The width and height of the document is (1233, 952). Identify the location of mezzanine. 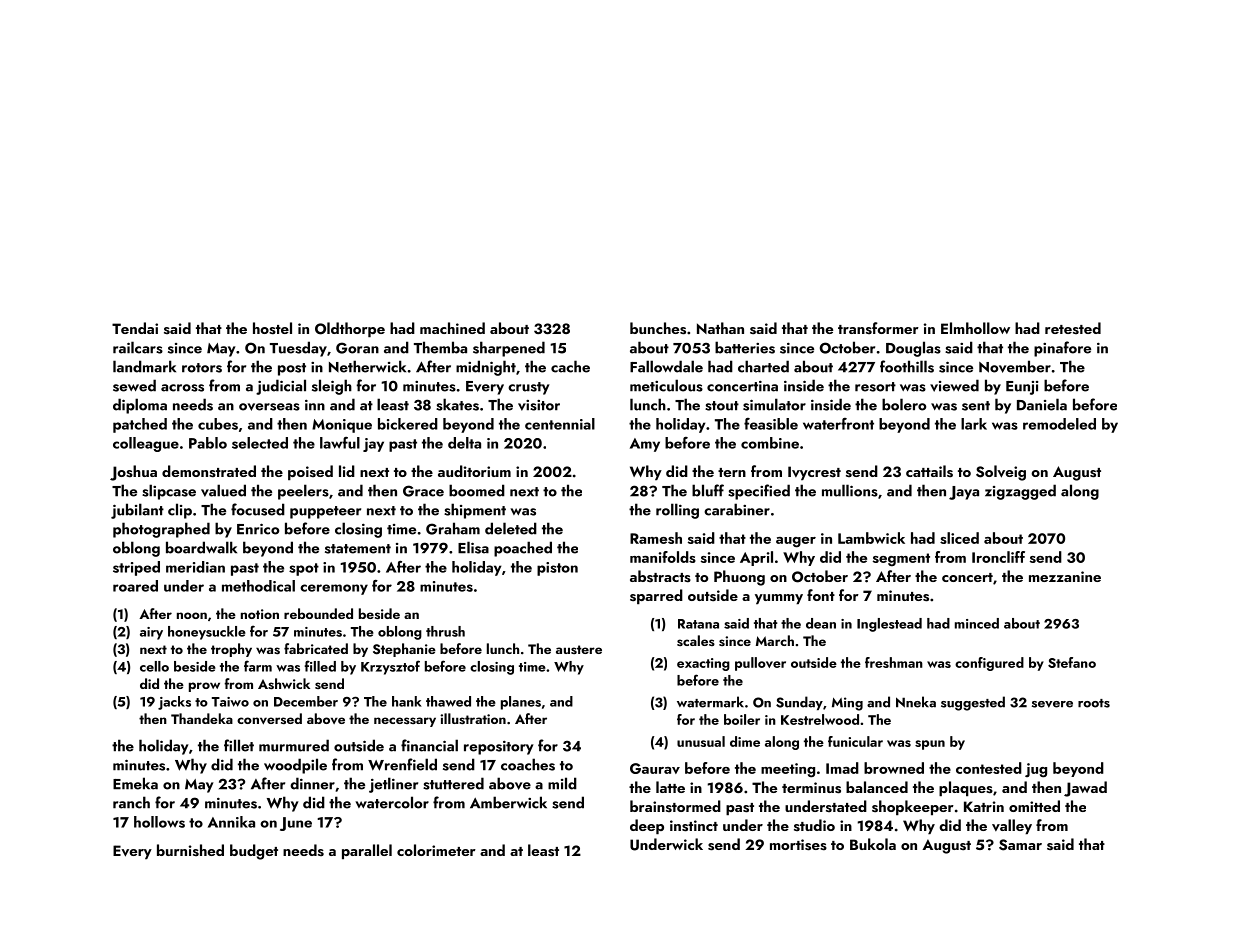
(1065, 576).
